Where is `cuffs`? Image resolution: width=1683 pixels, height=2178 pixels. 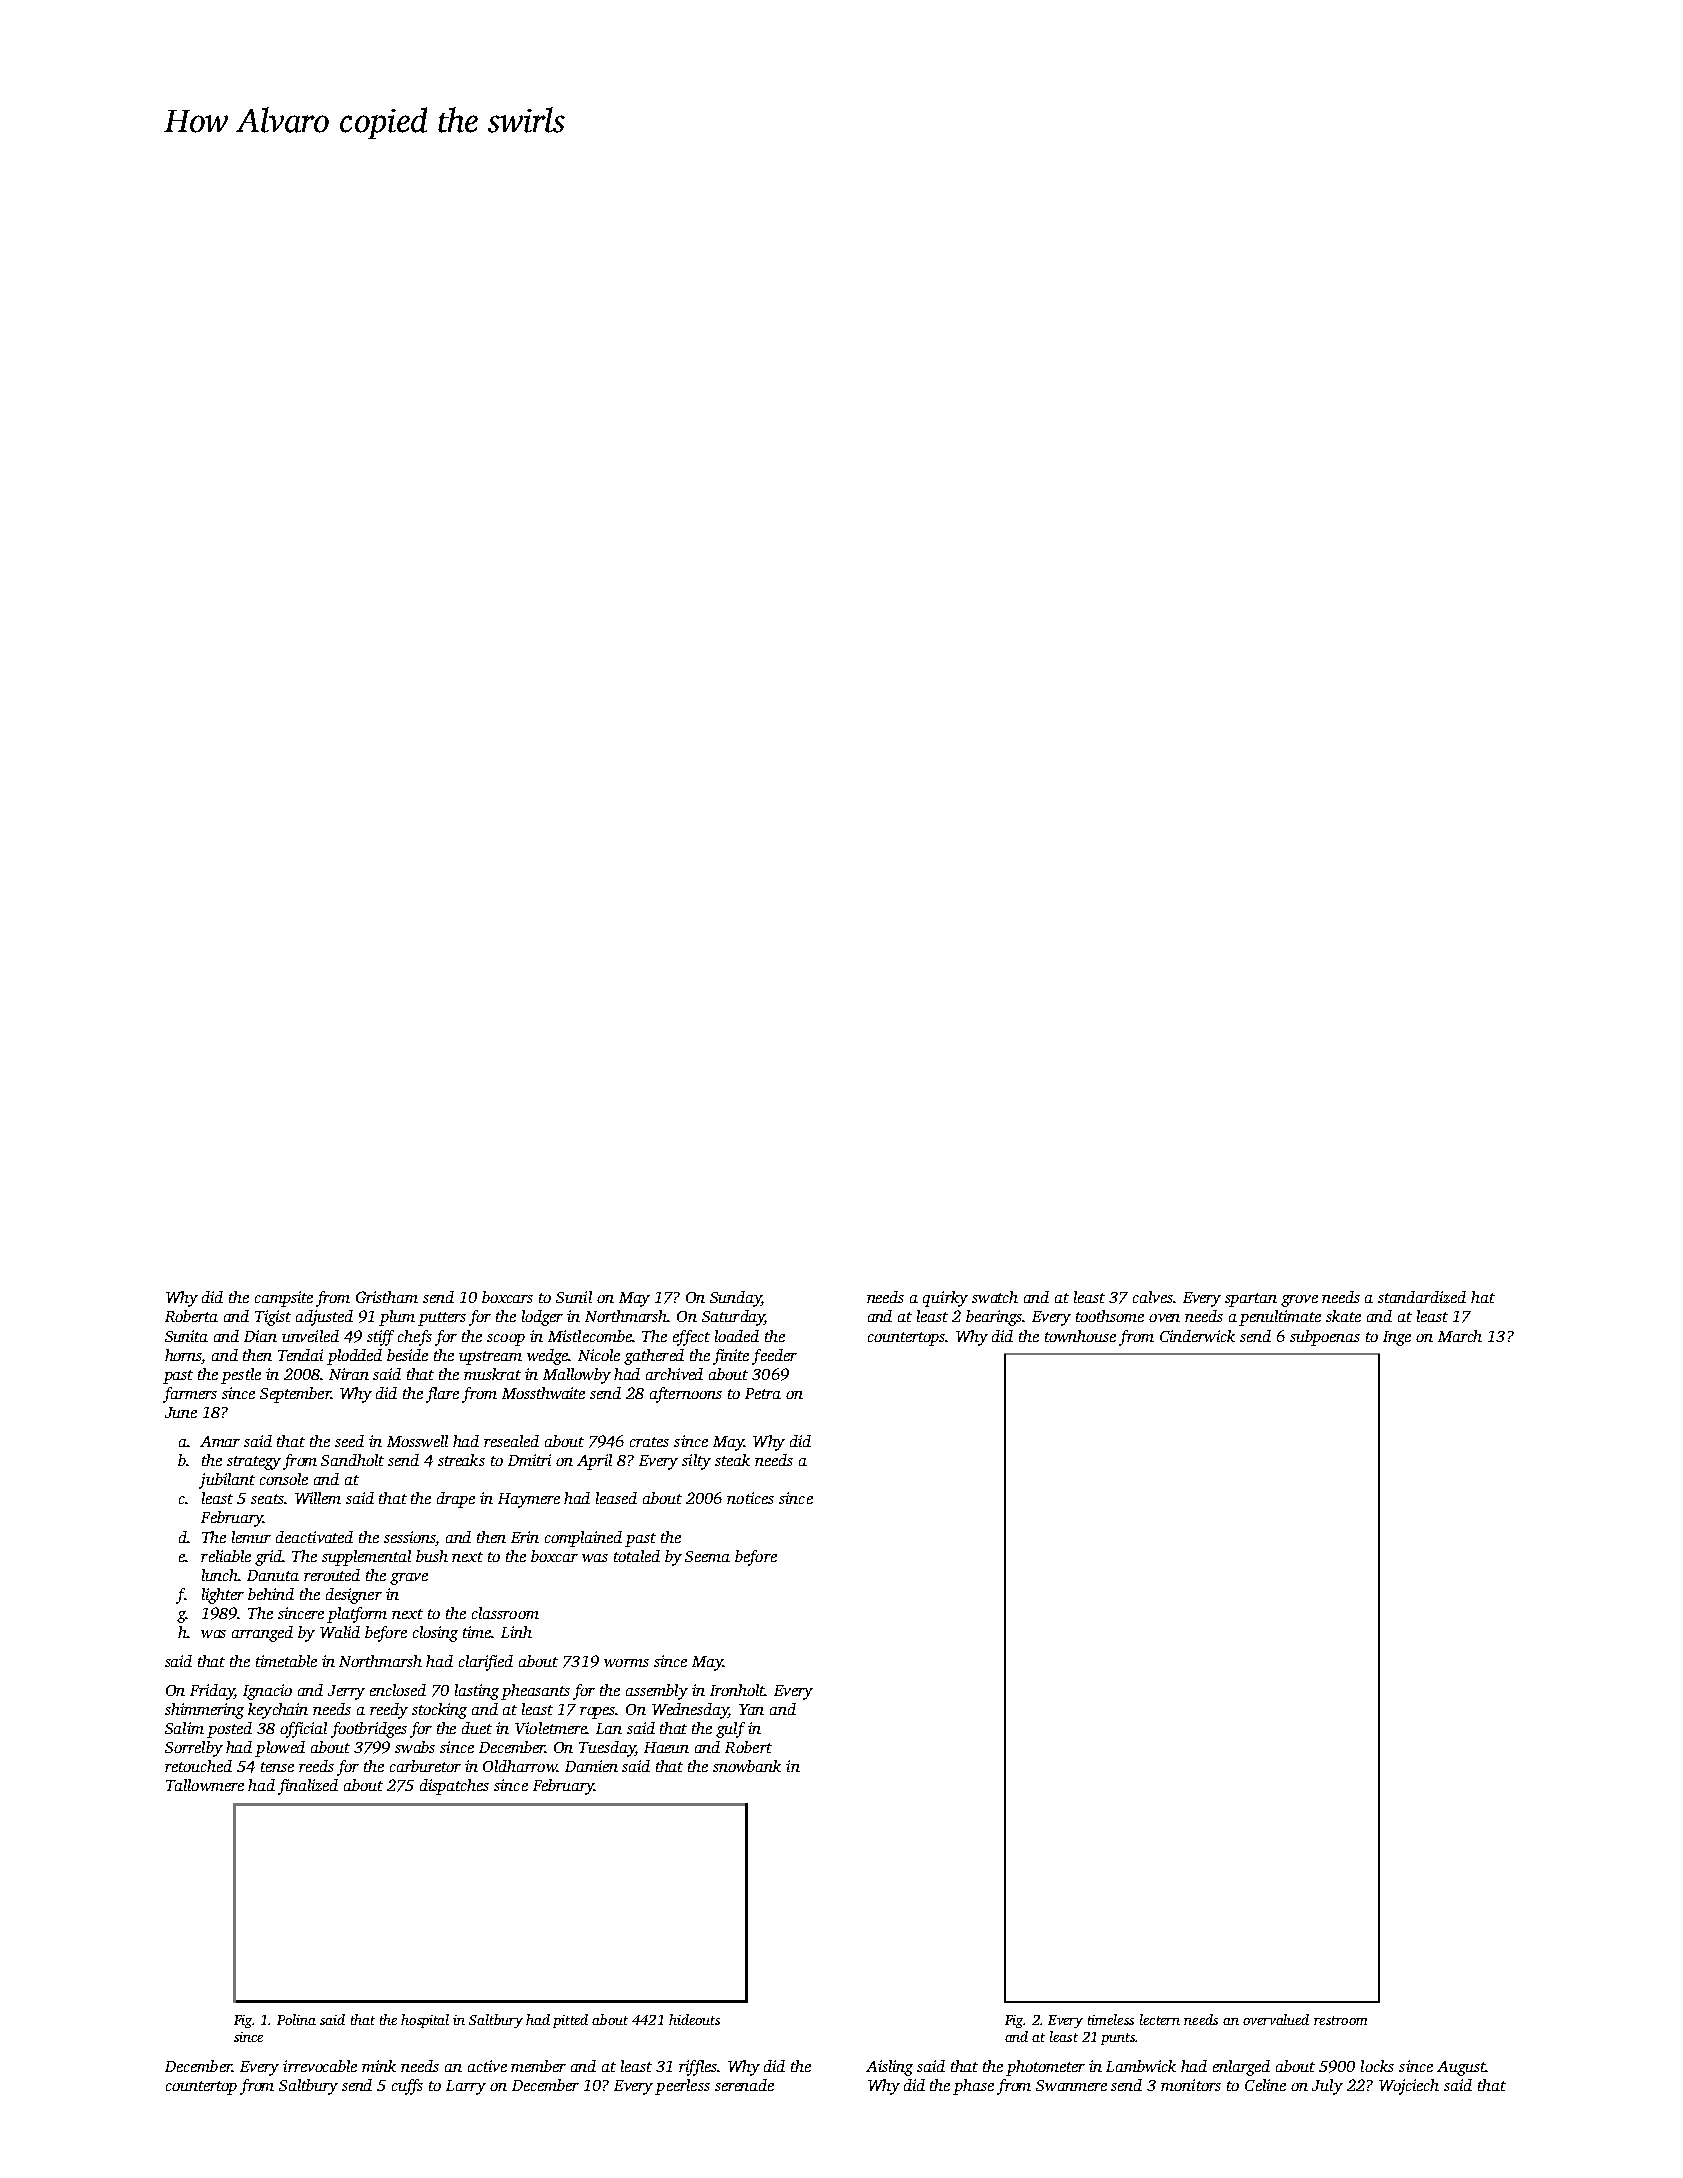
cuffs is located at coordinates (407, 2087).
